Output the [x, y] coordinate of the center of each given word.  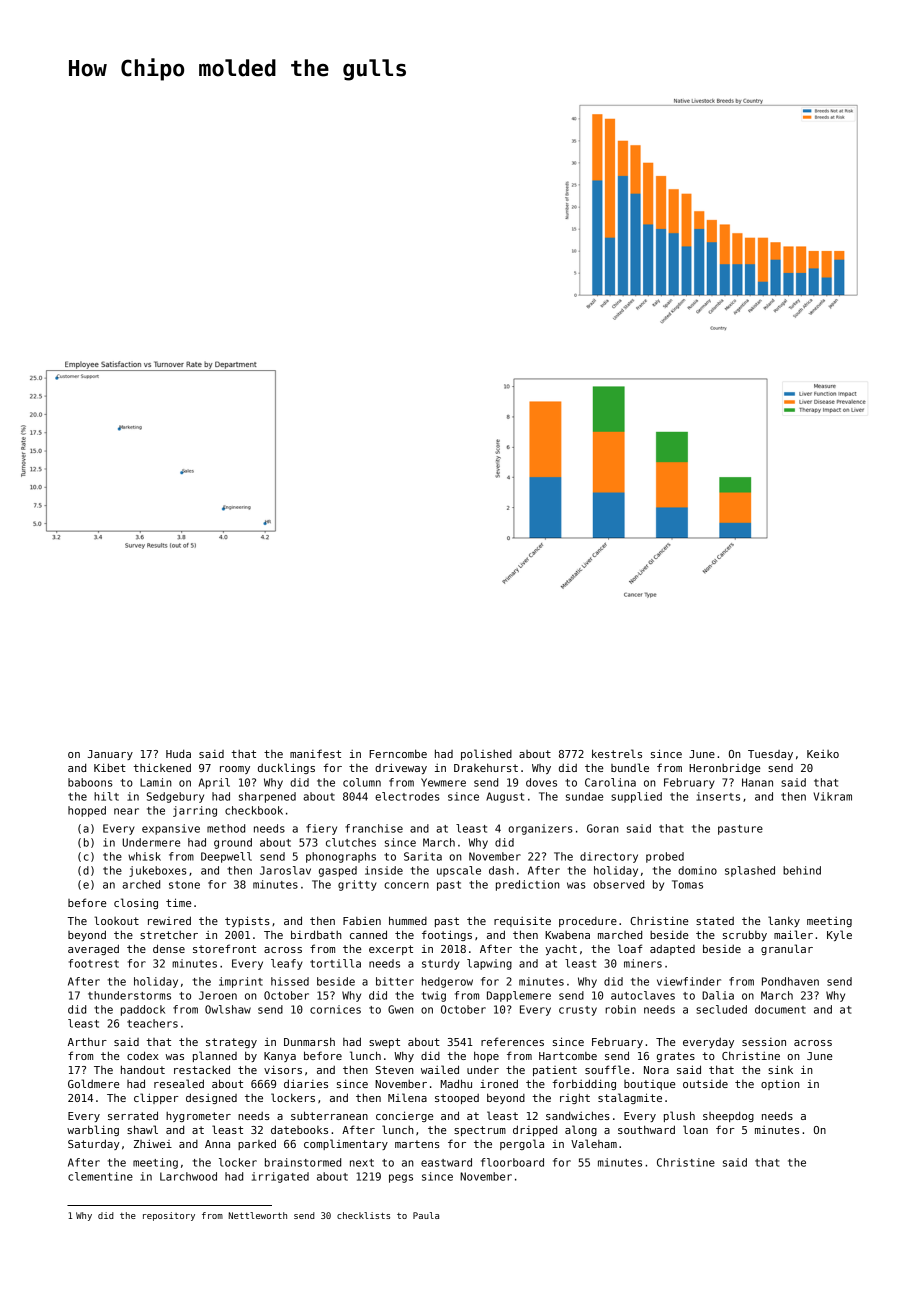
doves [541, 782]
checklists [363, 1215]
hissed [290, 981]
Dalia [718, 995]
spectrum [480, 1131]
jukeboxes [158, 871]
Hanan [757, 782]
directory [609, 857]
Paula [426, 1215]
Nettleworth [258, 1215]
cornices [335, 1009]
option [780, 1085]
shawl [142, 1129]
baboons [90, 782]
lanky [784, 921]
